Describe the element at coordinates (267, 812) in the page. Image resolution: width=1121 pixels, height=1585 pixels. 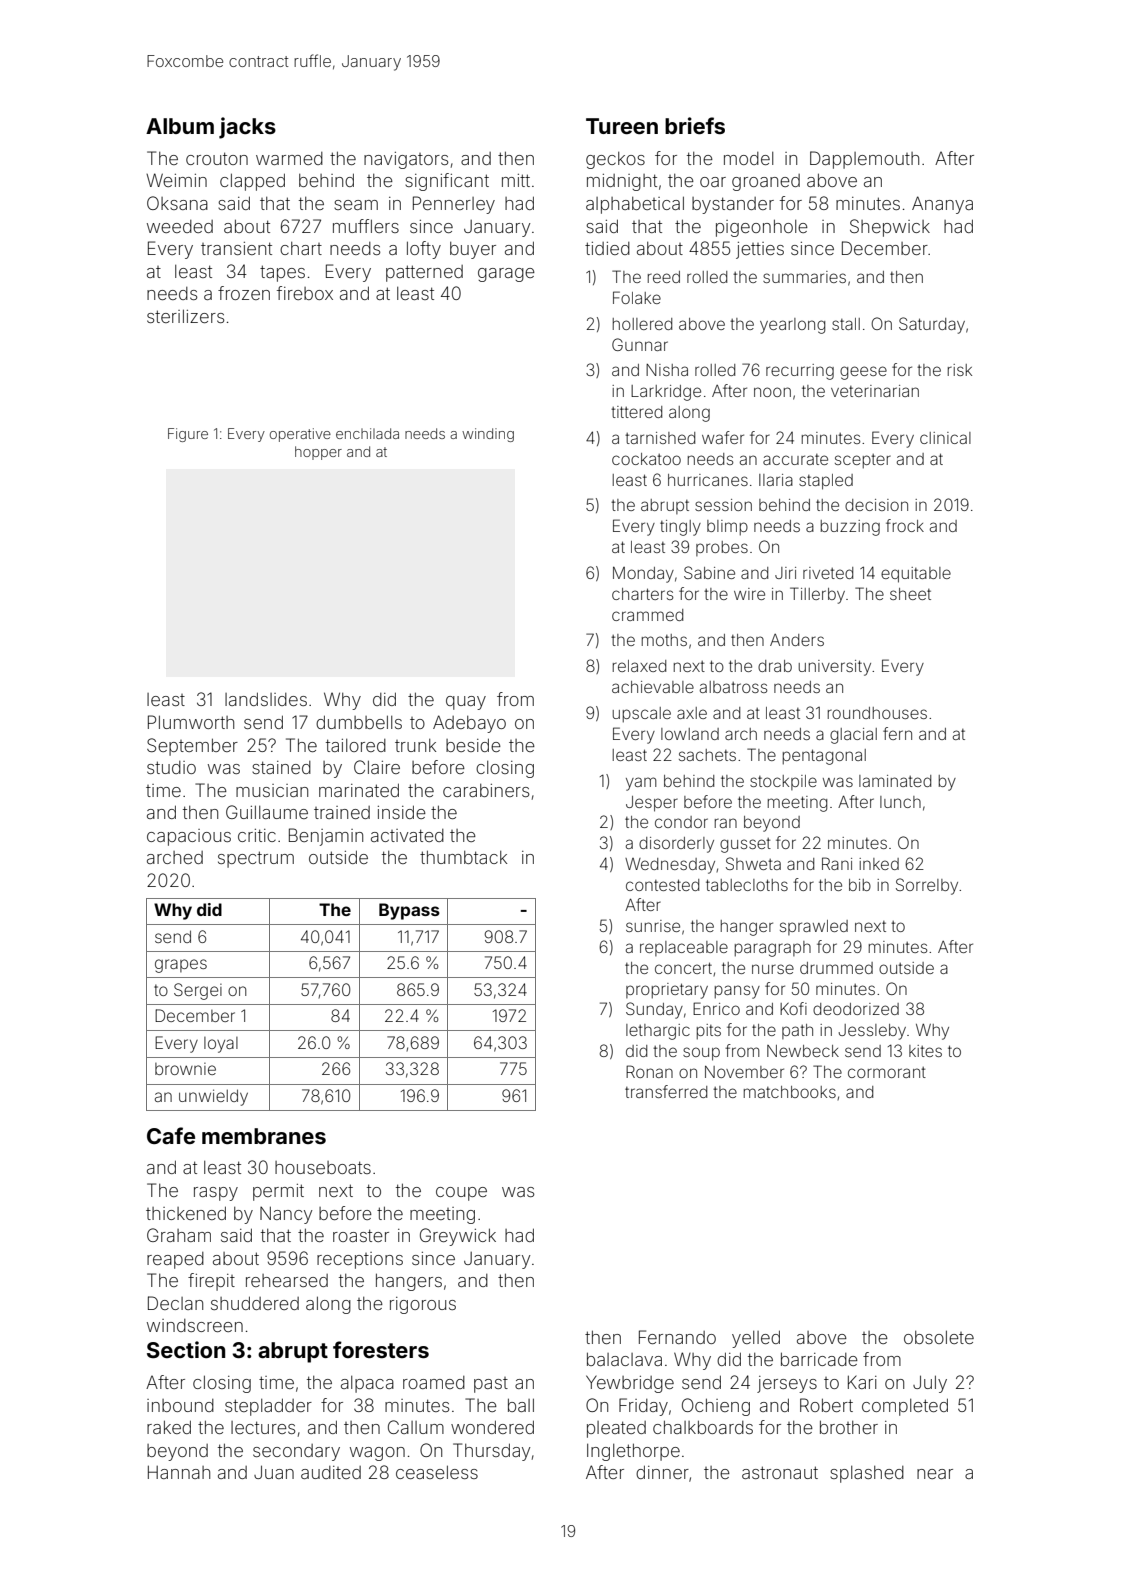
I see `Guillaume` at that location.
